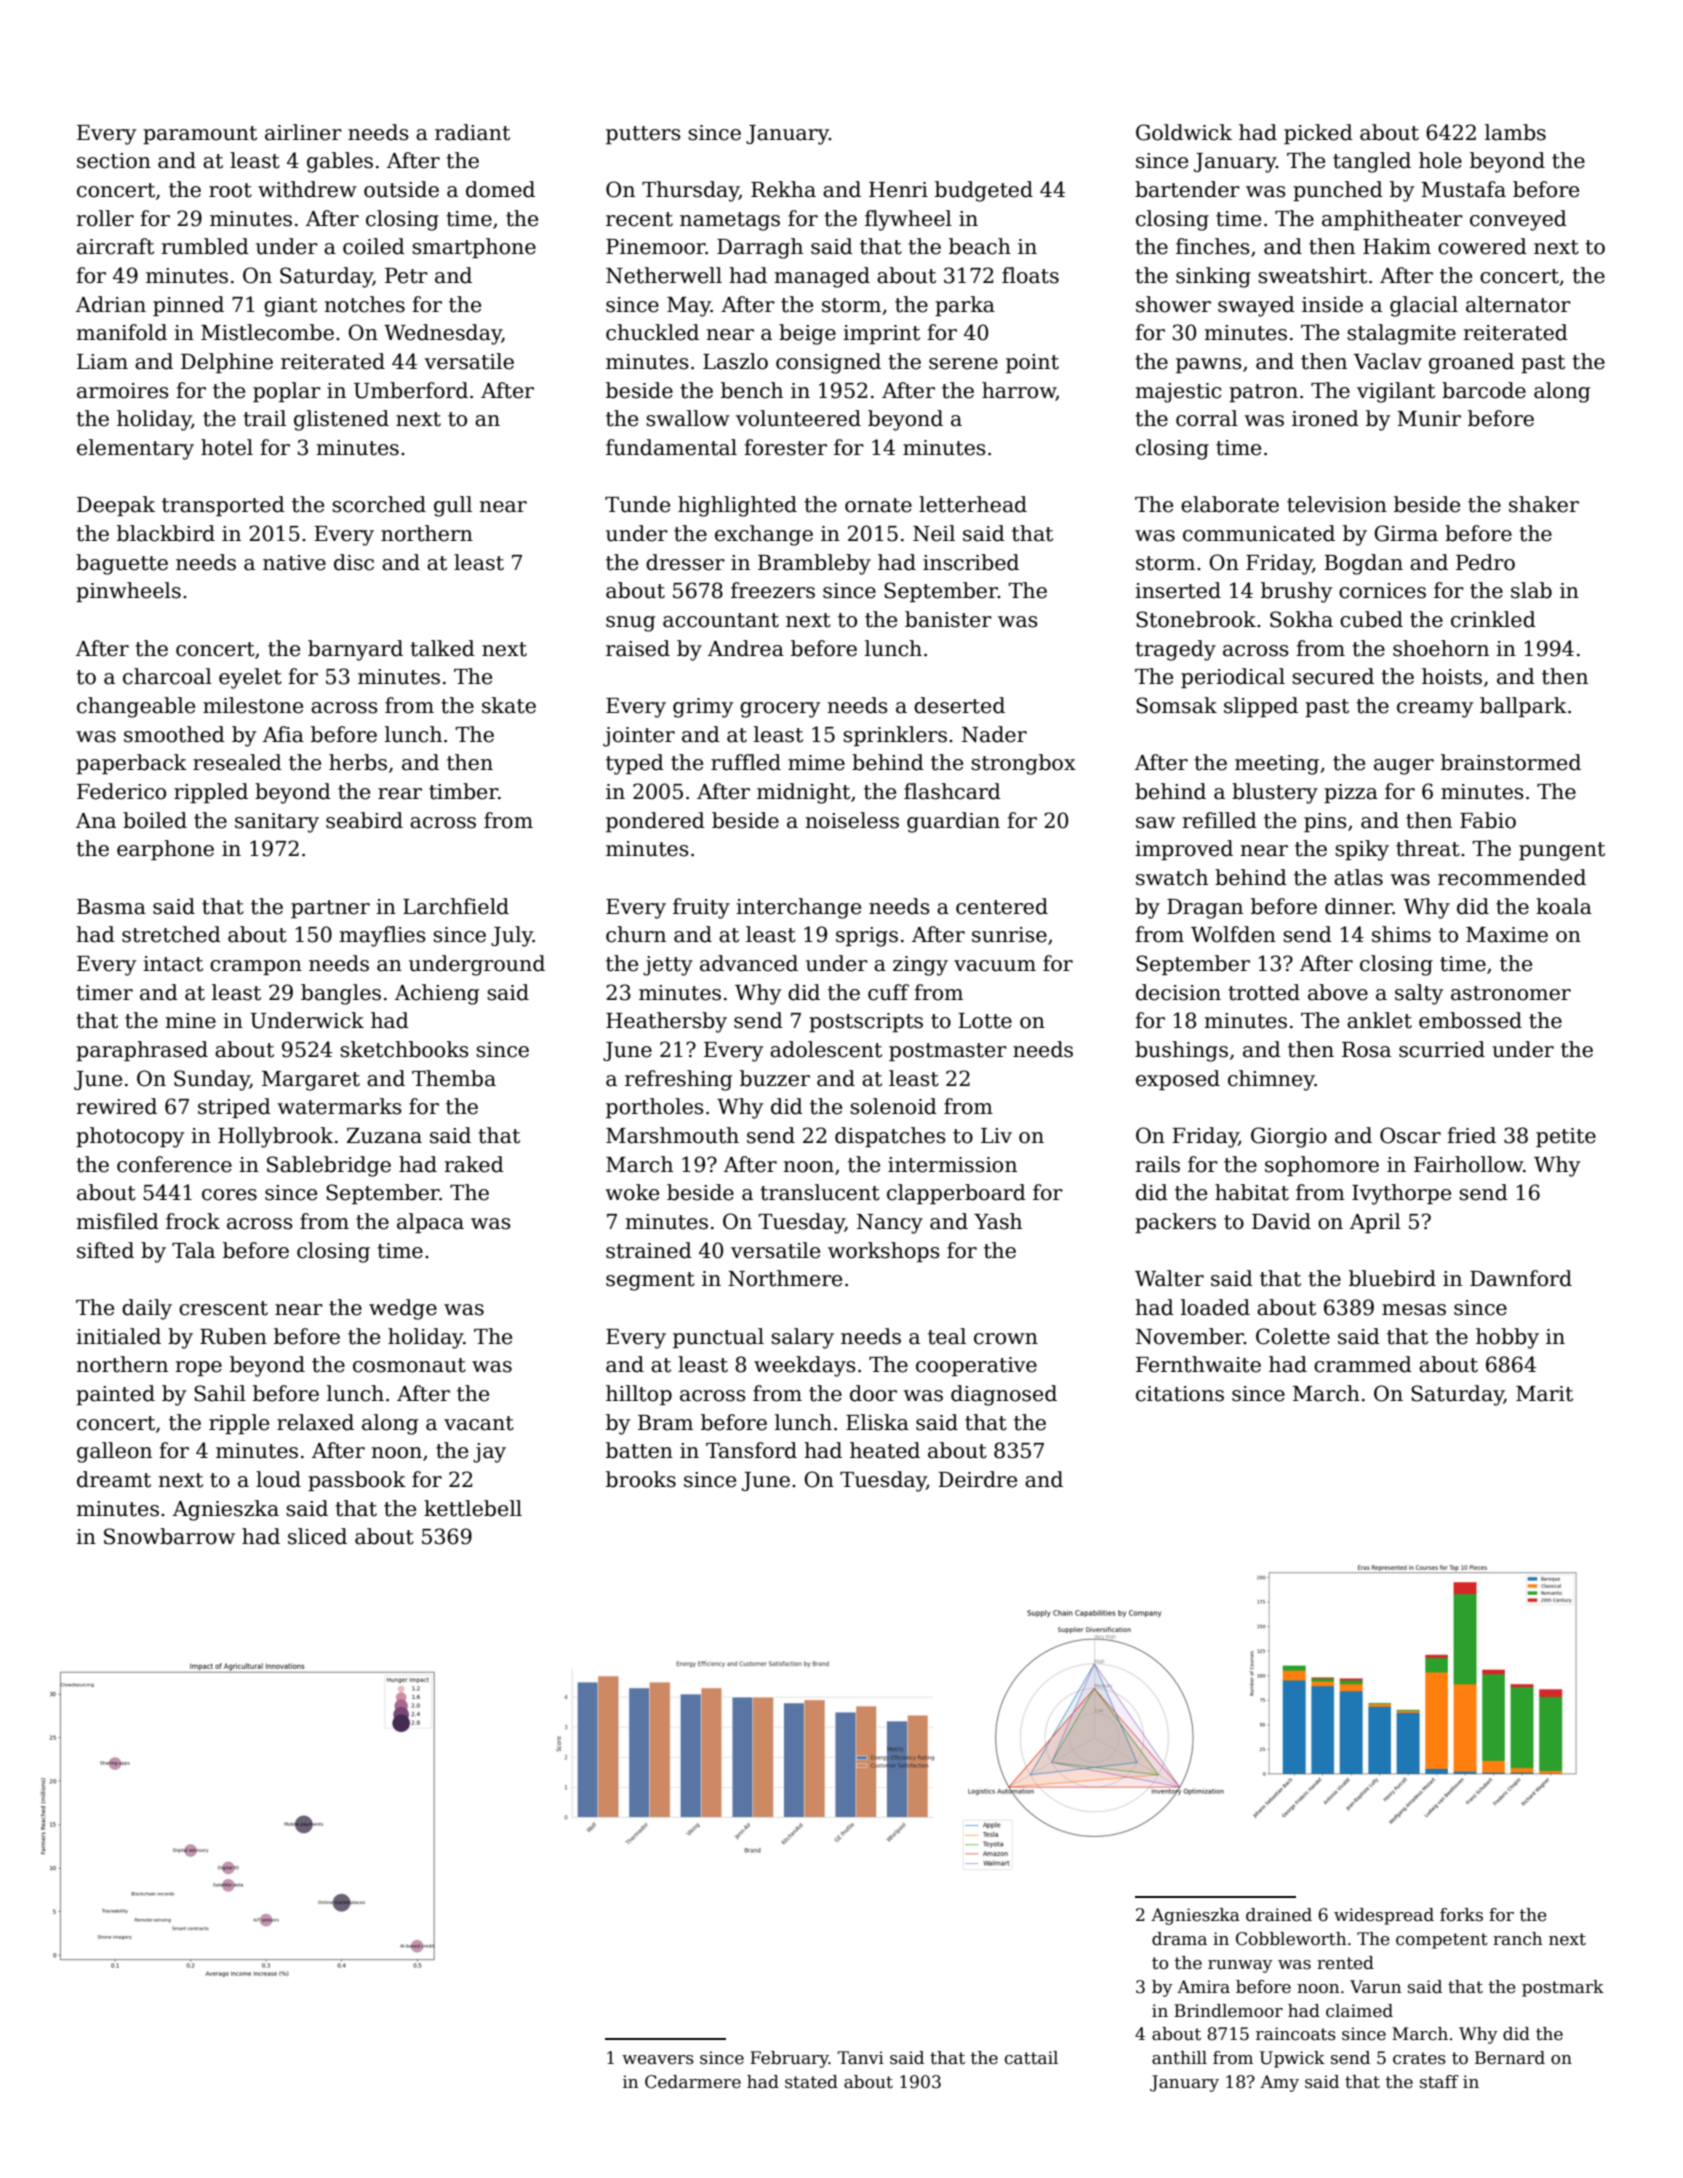  I want to click on Deirdre, so click(977, 1479).
